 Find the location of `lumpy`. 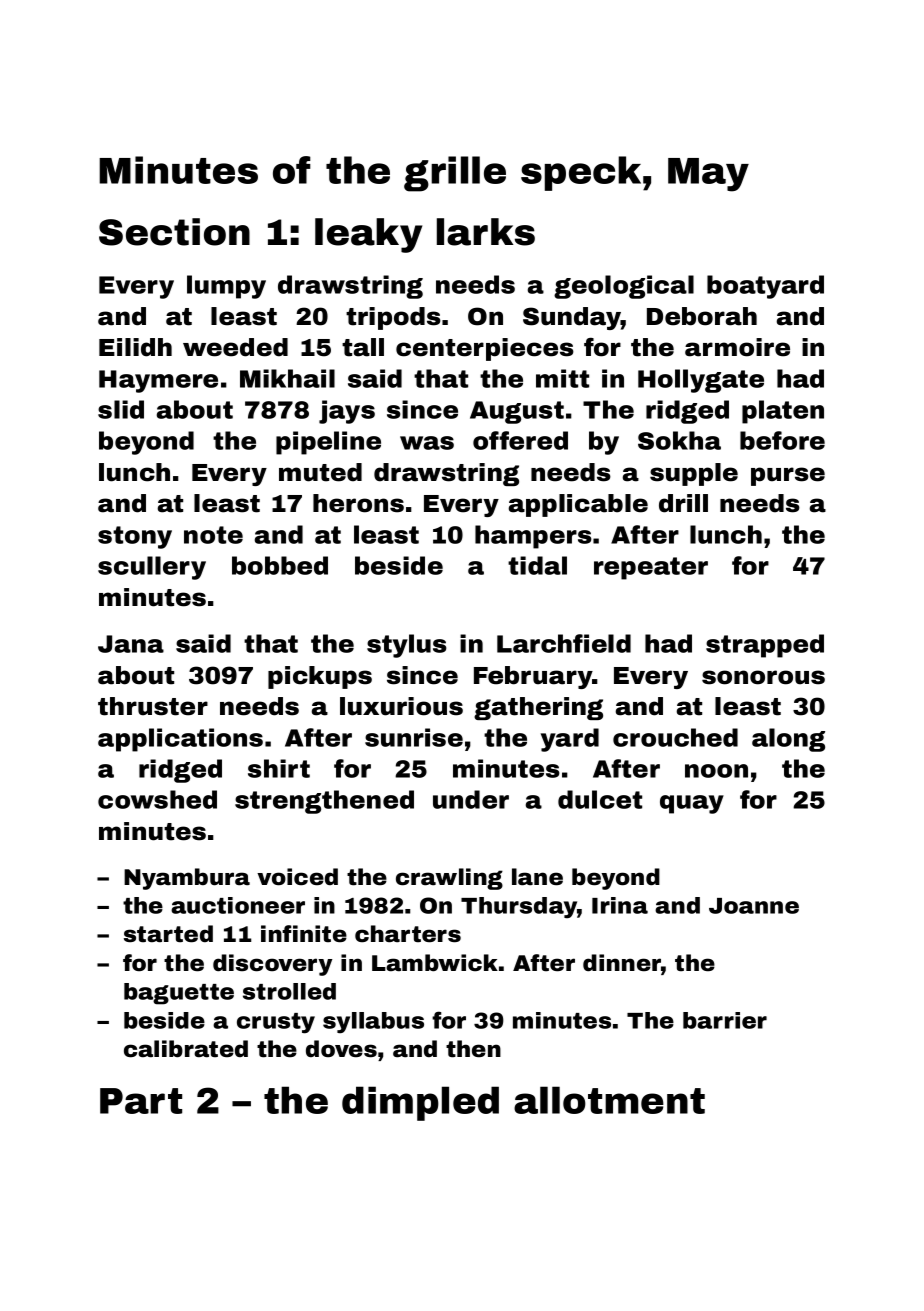

lumpy is located at coordinates (226, 287).
